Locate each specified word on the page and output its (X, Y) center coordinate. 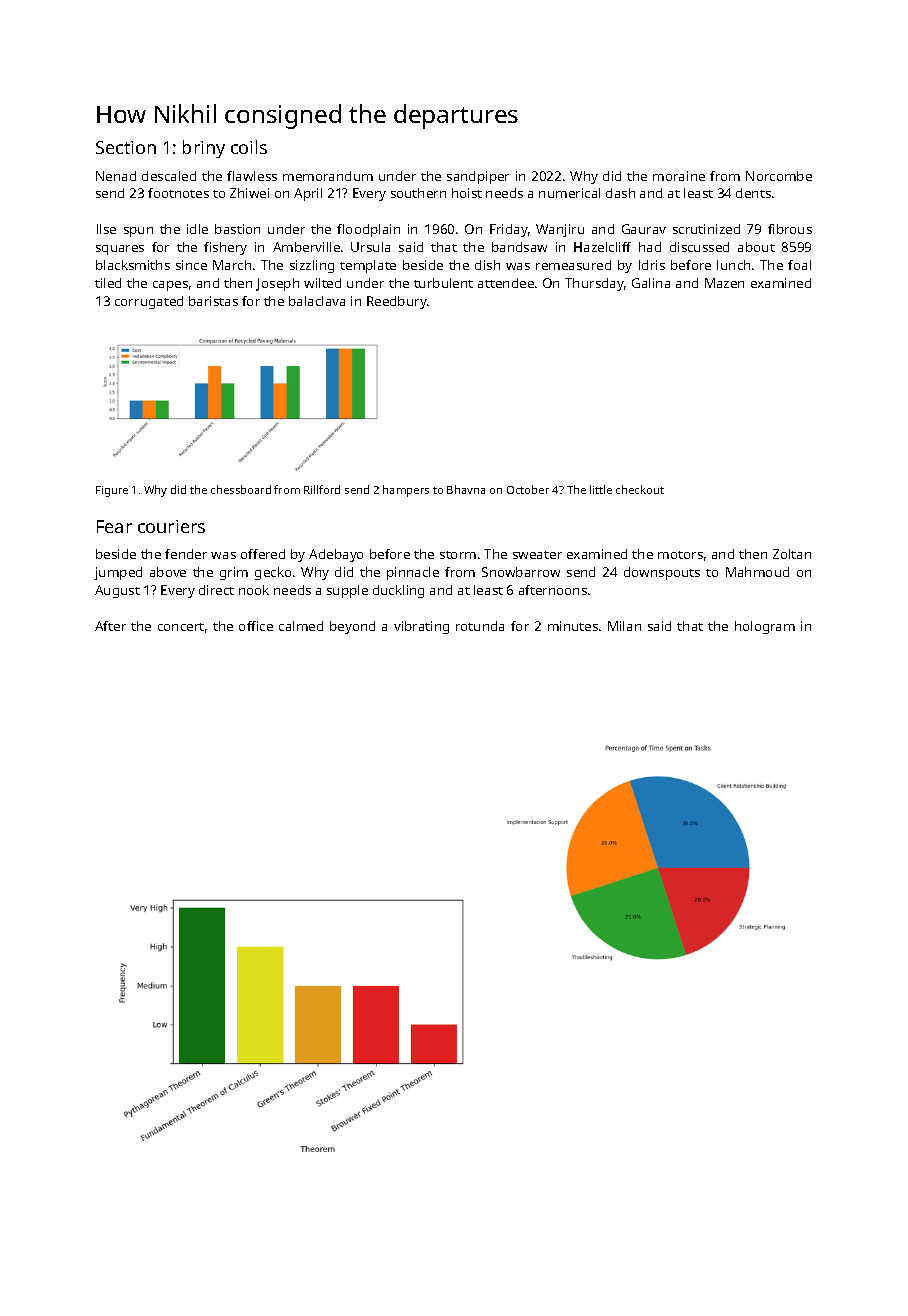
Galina (651, 283)
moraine (679, 176)
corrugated (149, 302)
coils (249, 147)
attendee (506, 283)
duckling (398, 591)
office (256, 626)
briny (204, 149)
